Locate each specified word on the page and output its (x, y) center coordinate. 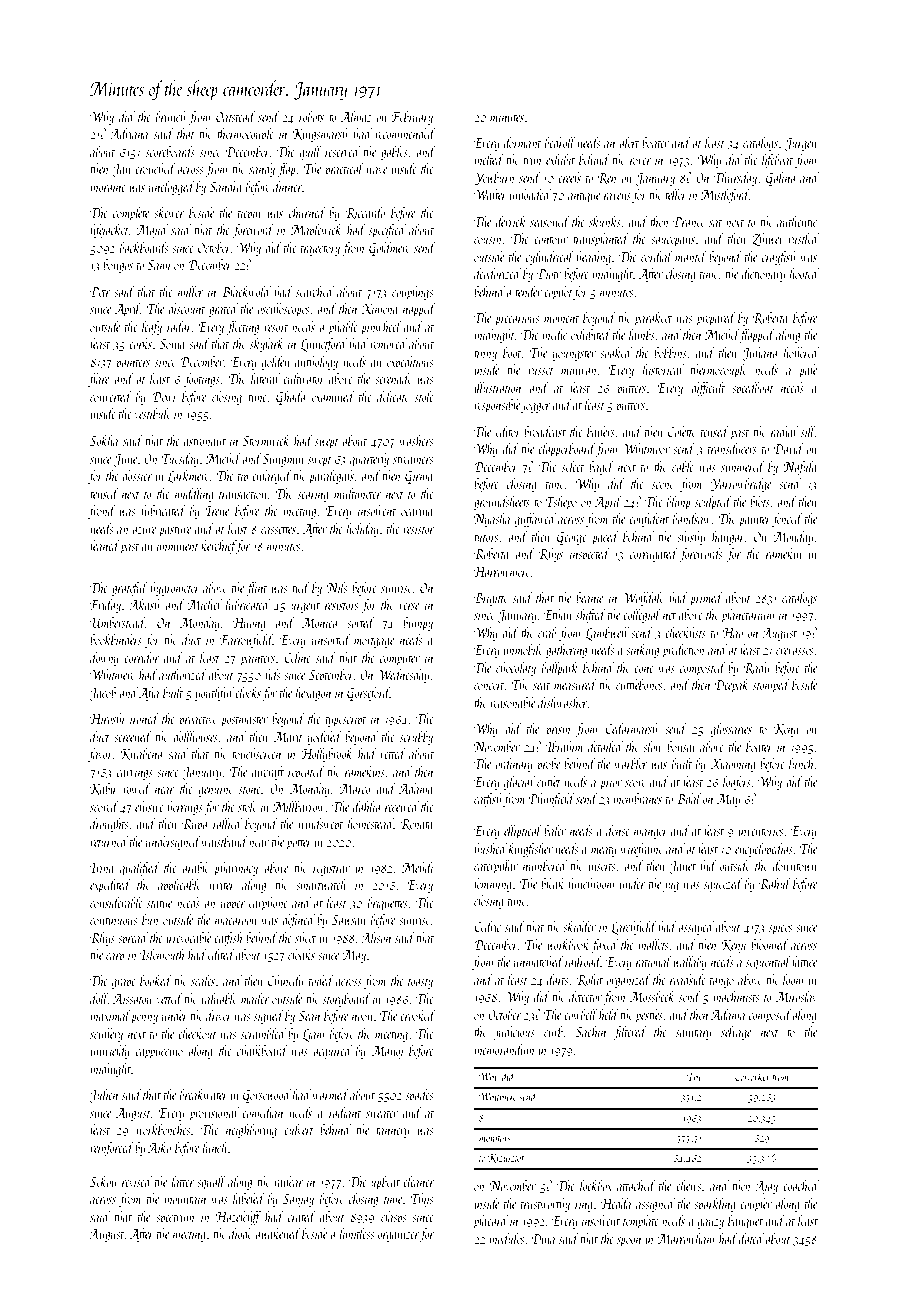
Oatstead (236, 116)
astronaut (205, 442)
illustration (497, 387)
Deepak (732, 686)
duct (100, 736)
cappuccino (159, 1053)
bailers (601, 431)
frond (102, 512)
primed (706, 599)
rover (640, 161)
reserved (342, 151)
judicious (514, 1033)
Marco (355, 789)
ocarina (417, 511)
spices (780, 929)
